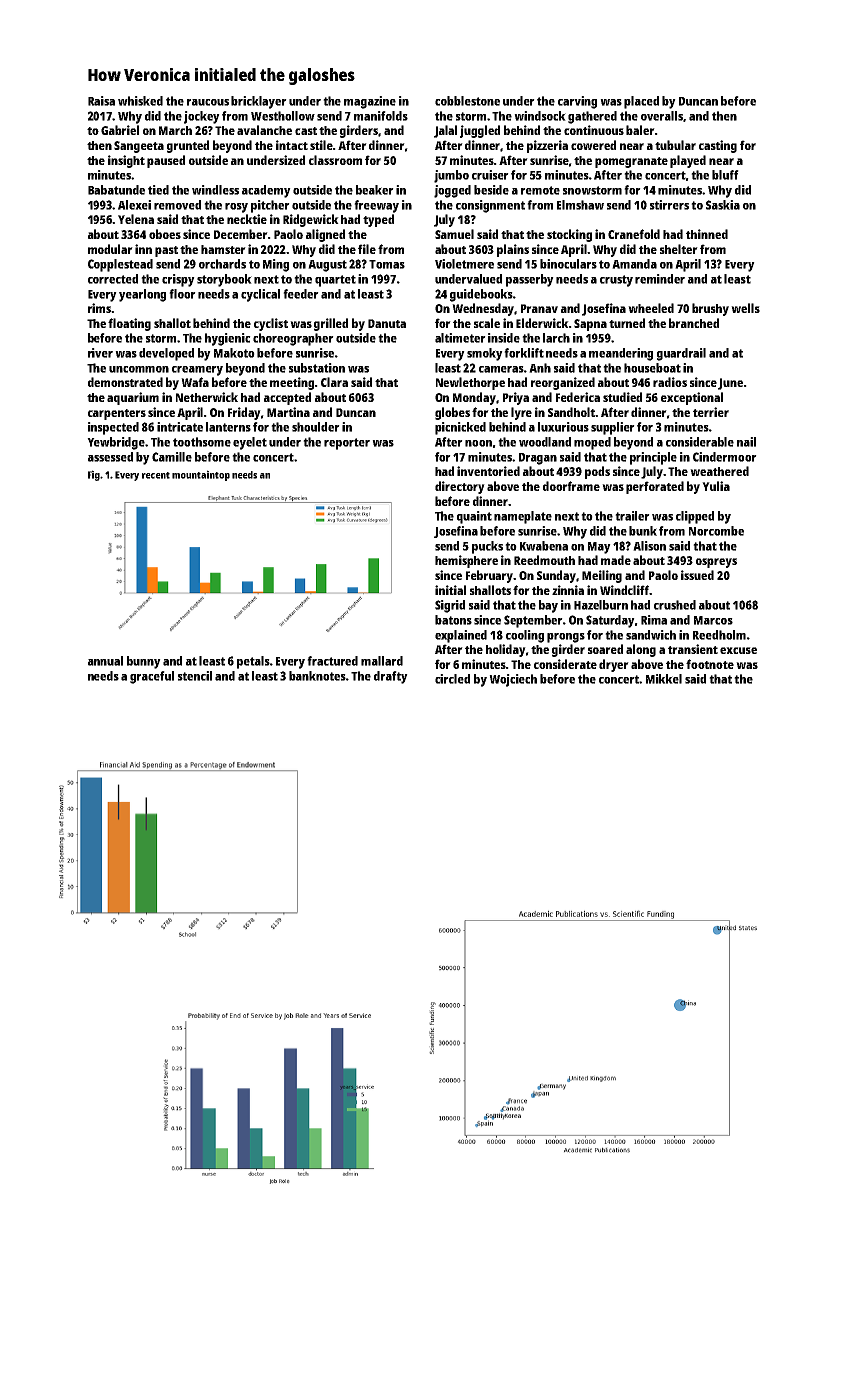  Describe the element at coordinates (723, 205) in the screenshot. I see `Saskia` at that location.
